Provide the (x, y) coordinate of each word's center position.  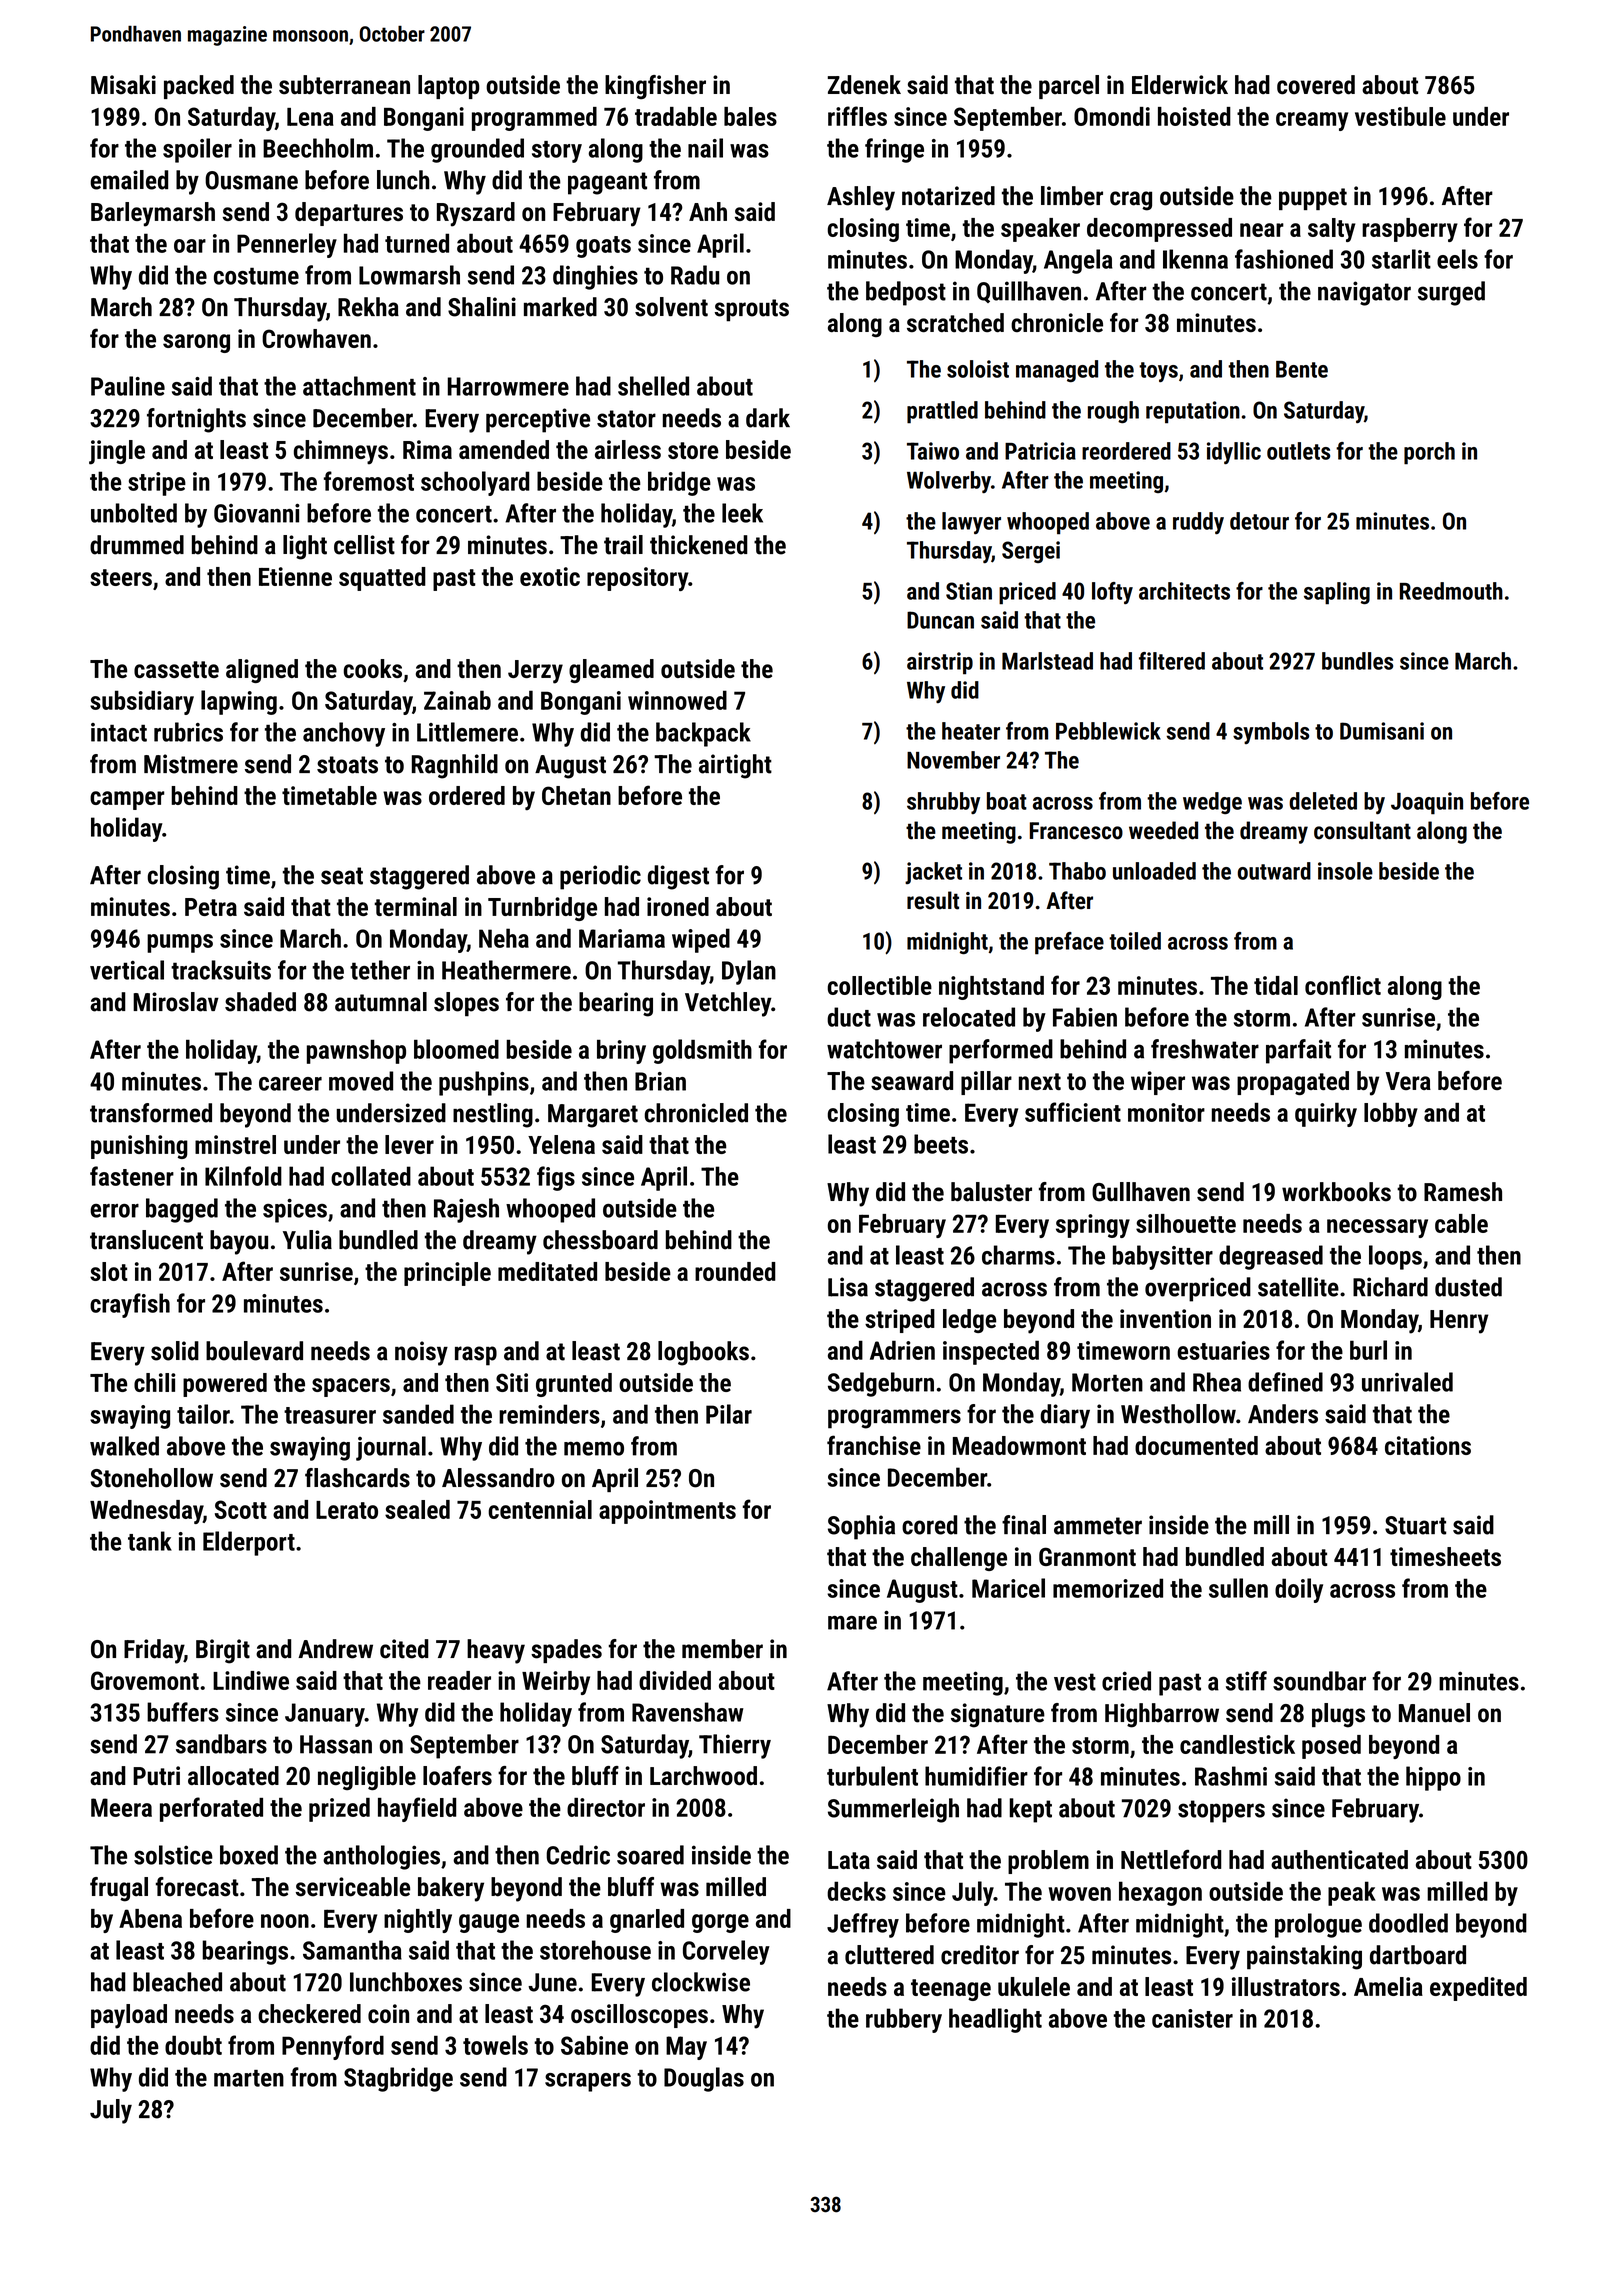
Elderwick (1180, 85)
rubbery (904, 2020)
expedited (1478, 1989)
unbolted (134, 513)
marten (249, 2078)
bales (750, 116)
